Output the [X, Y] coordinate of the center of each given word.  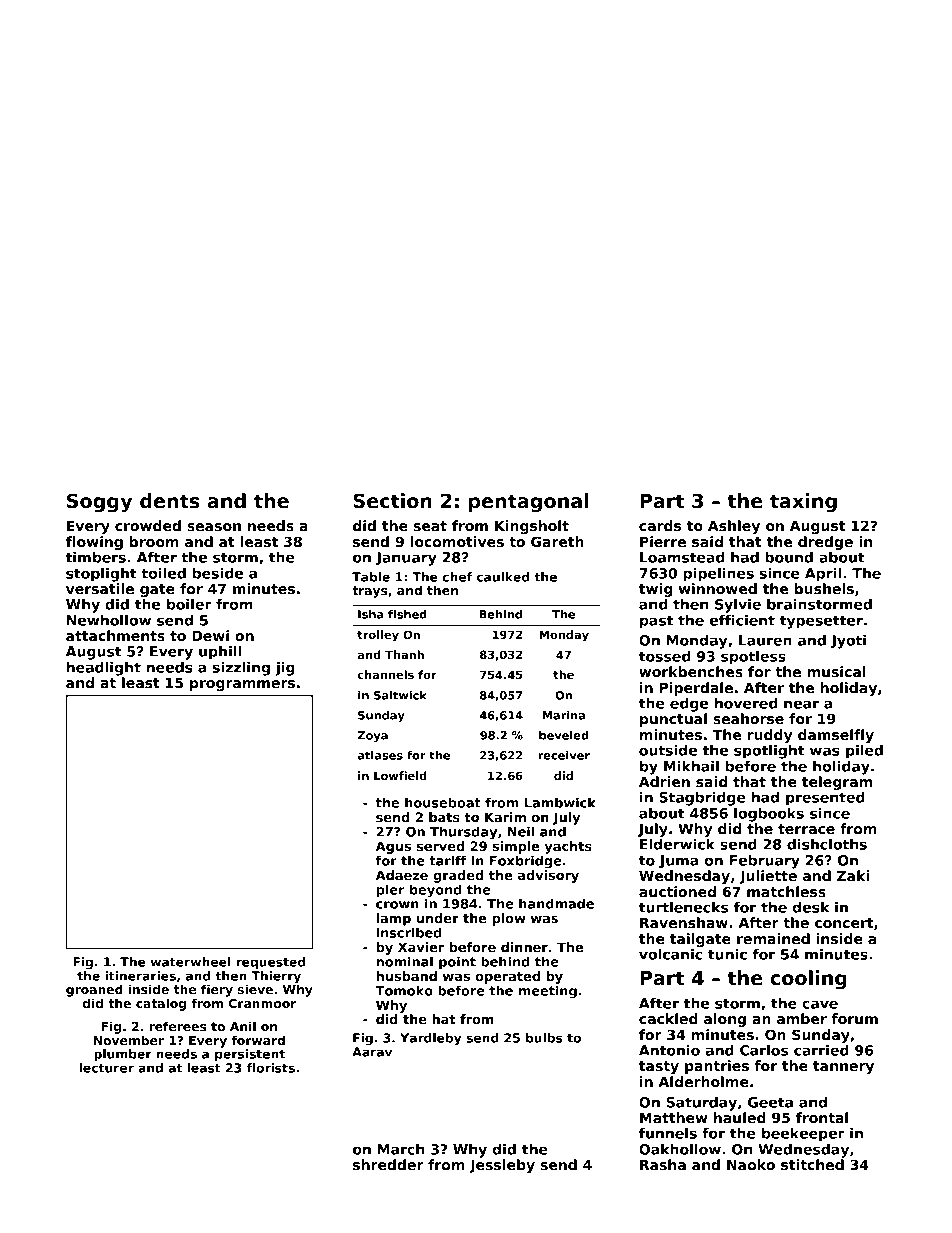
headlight [104, 669]
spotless [753, 658]
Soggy [99, 502]
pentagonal [528, 502]
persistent [250, 1055]
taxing [803, 502]
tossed [664, 656]
